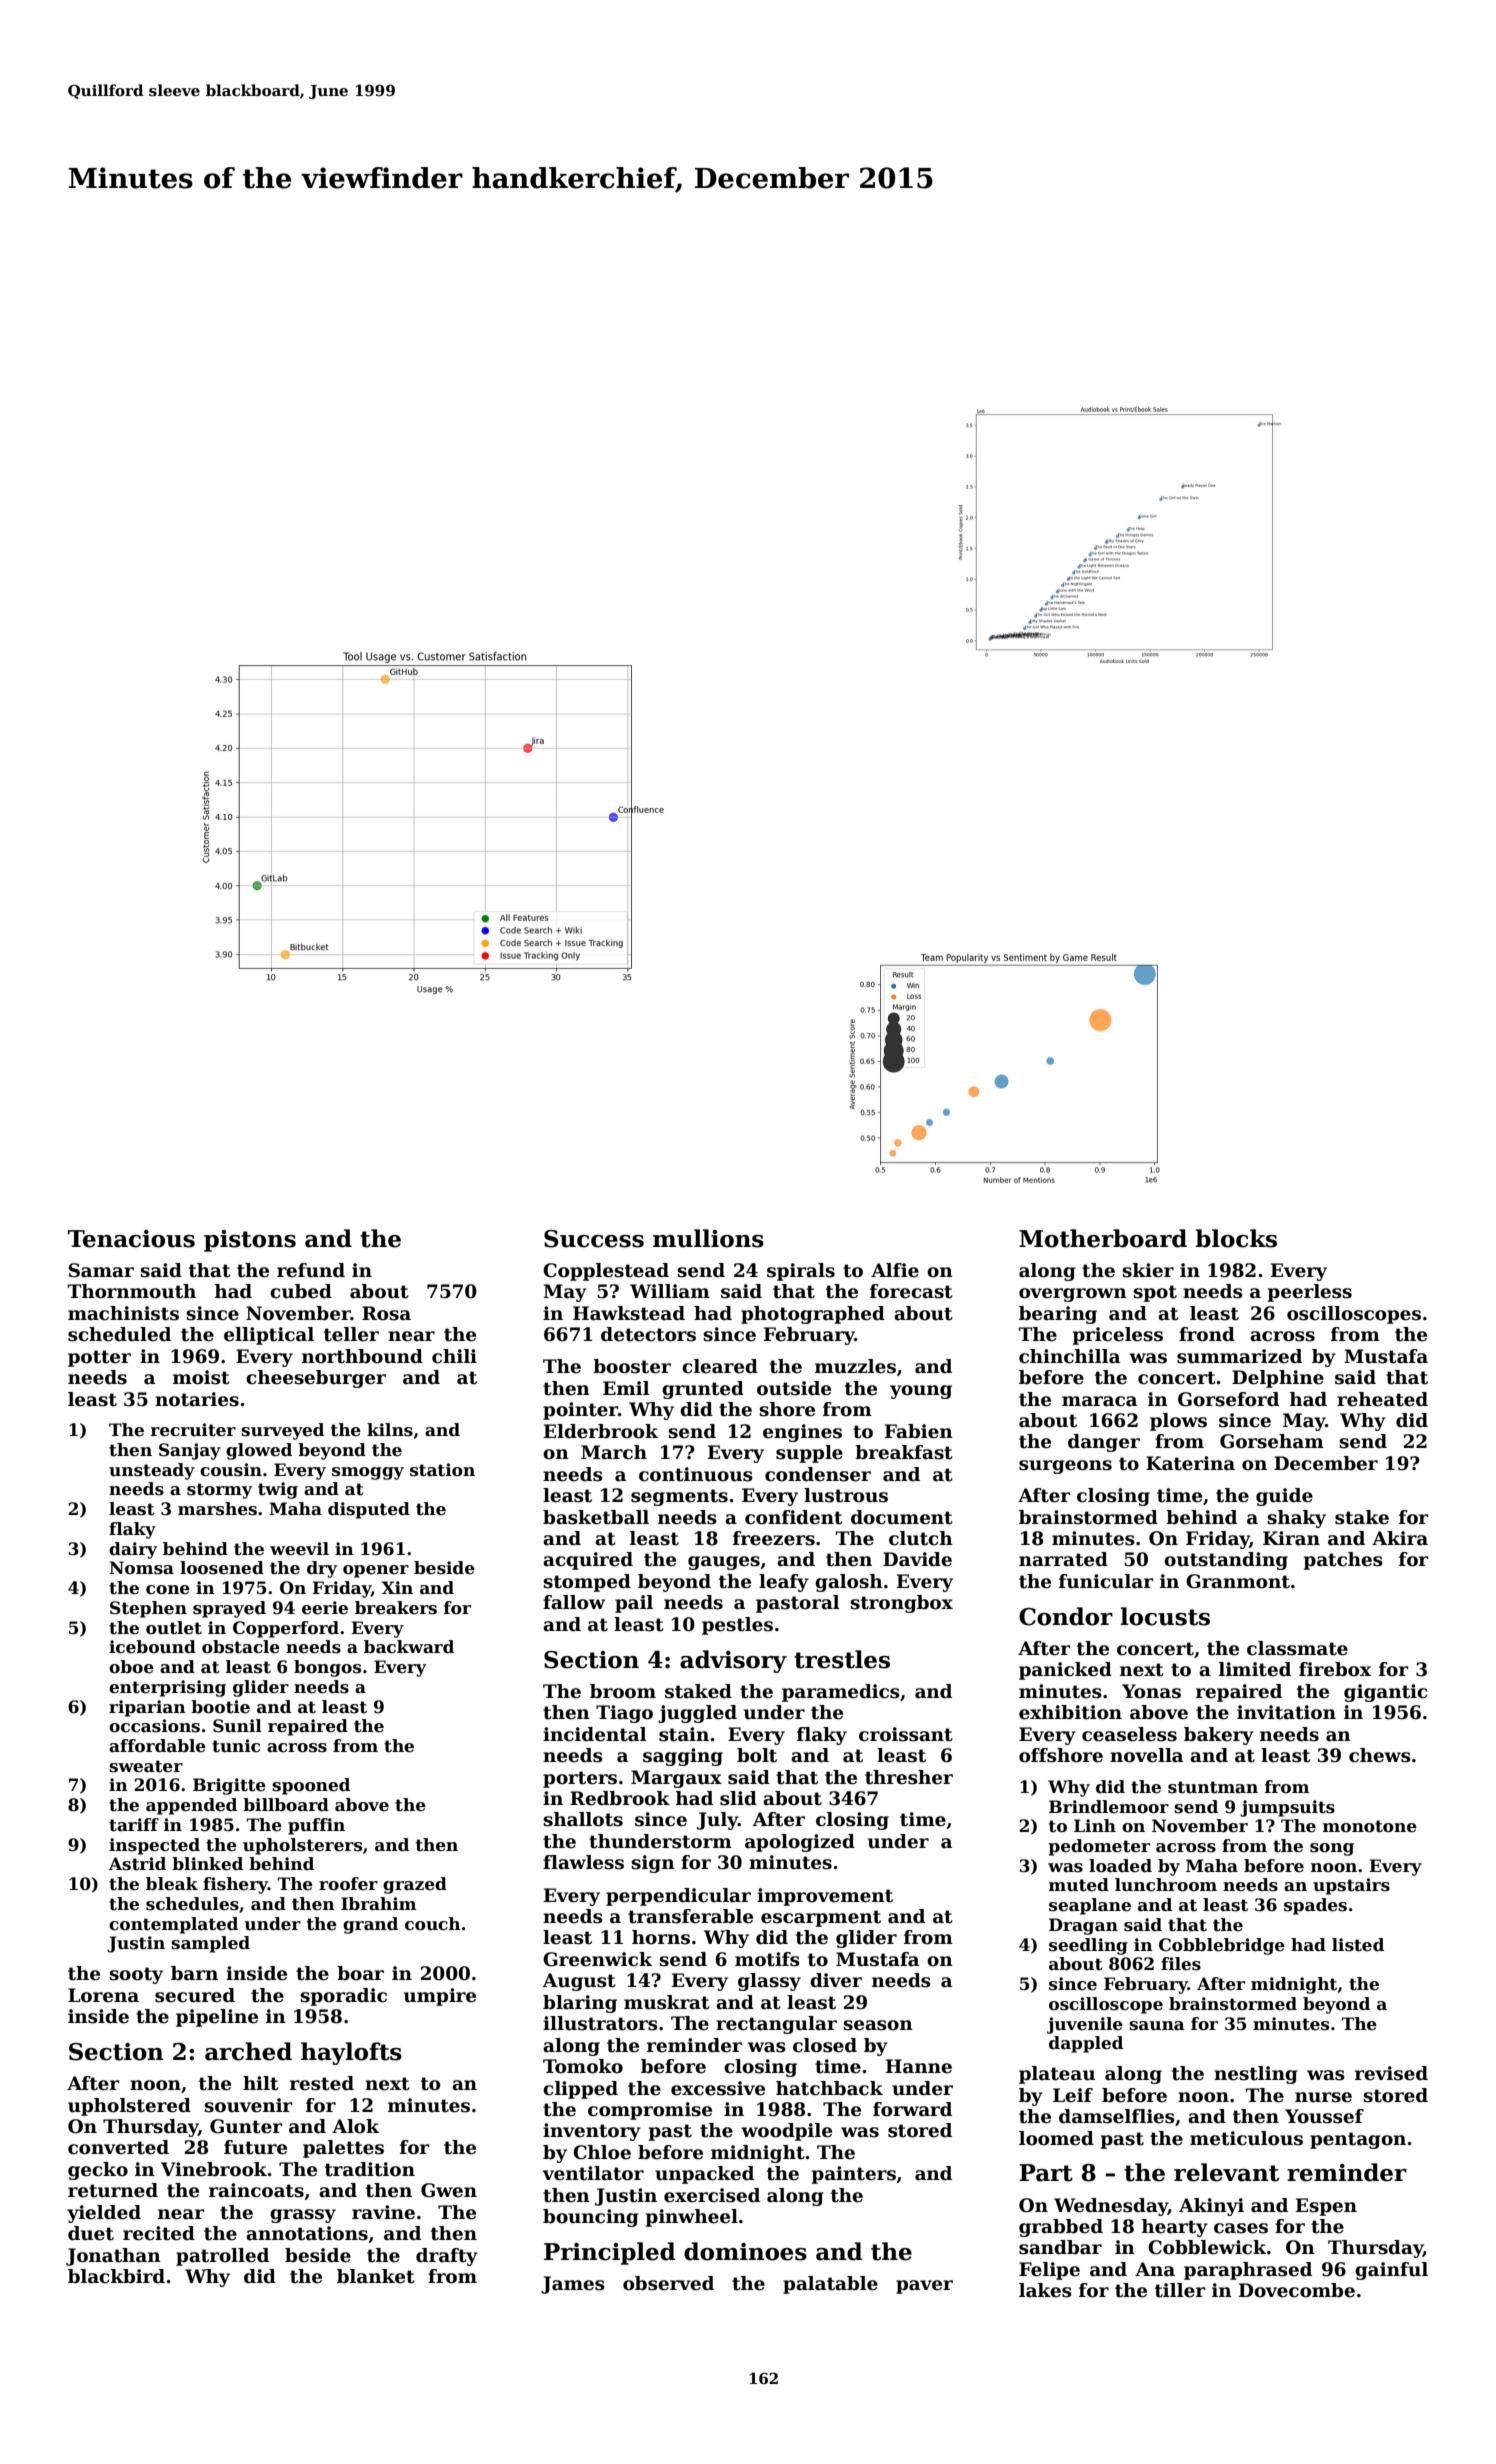 The image size is (1496, 2464). I want to click on bakery, so click(1219, 1736).
